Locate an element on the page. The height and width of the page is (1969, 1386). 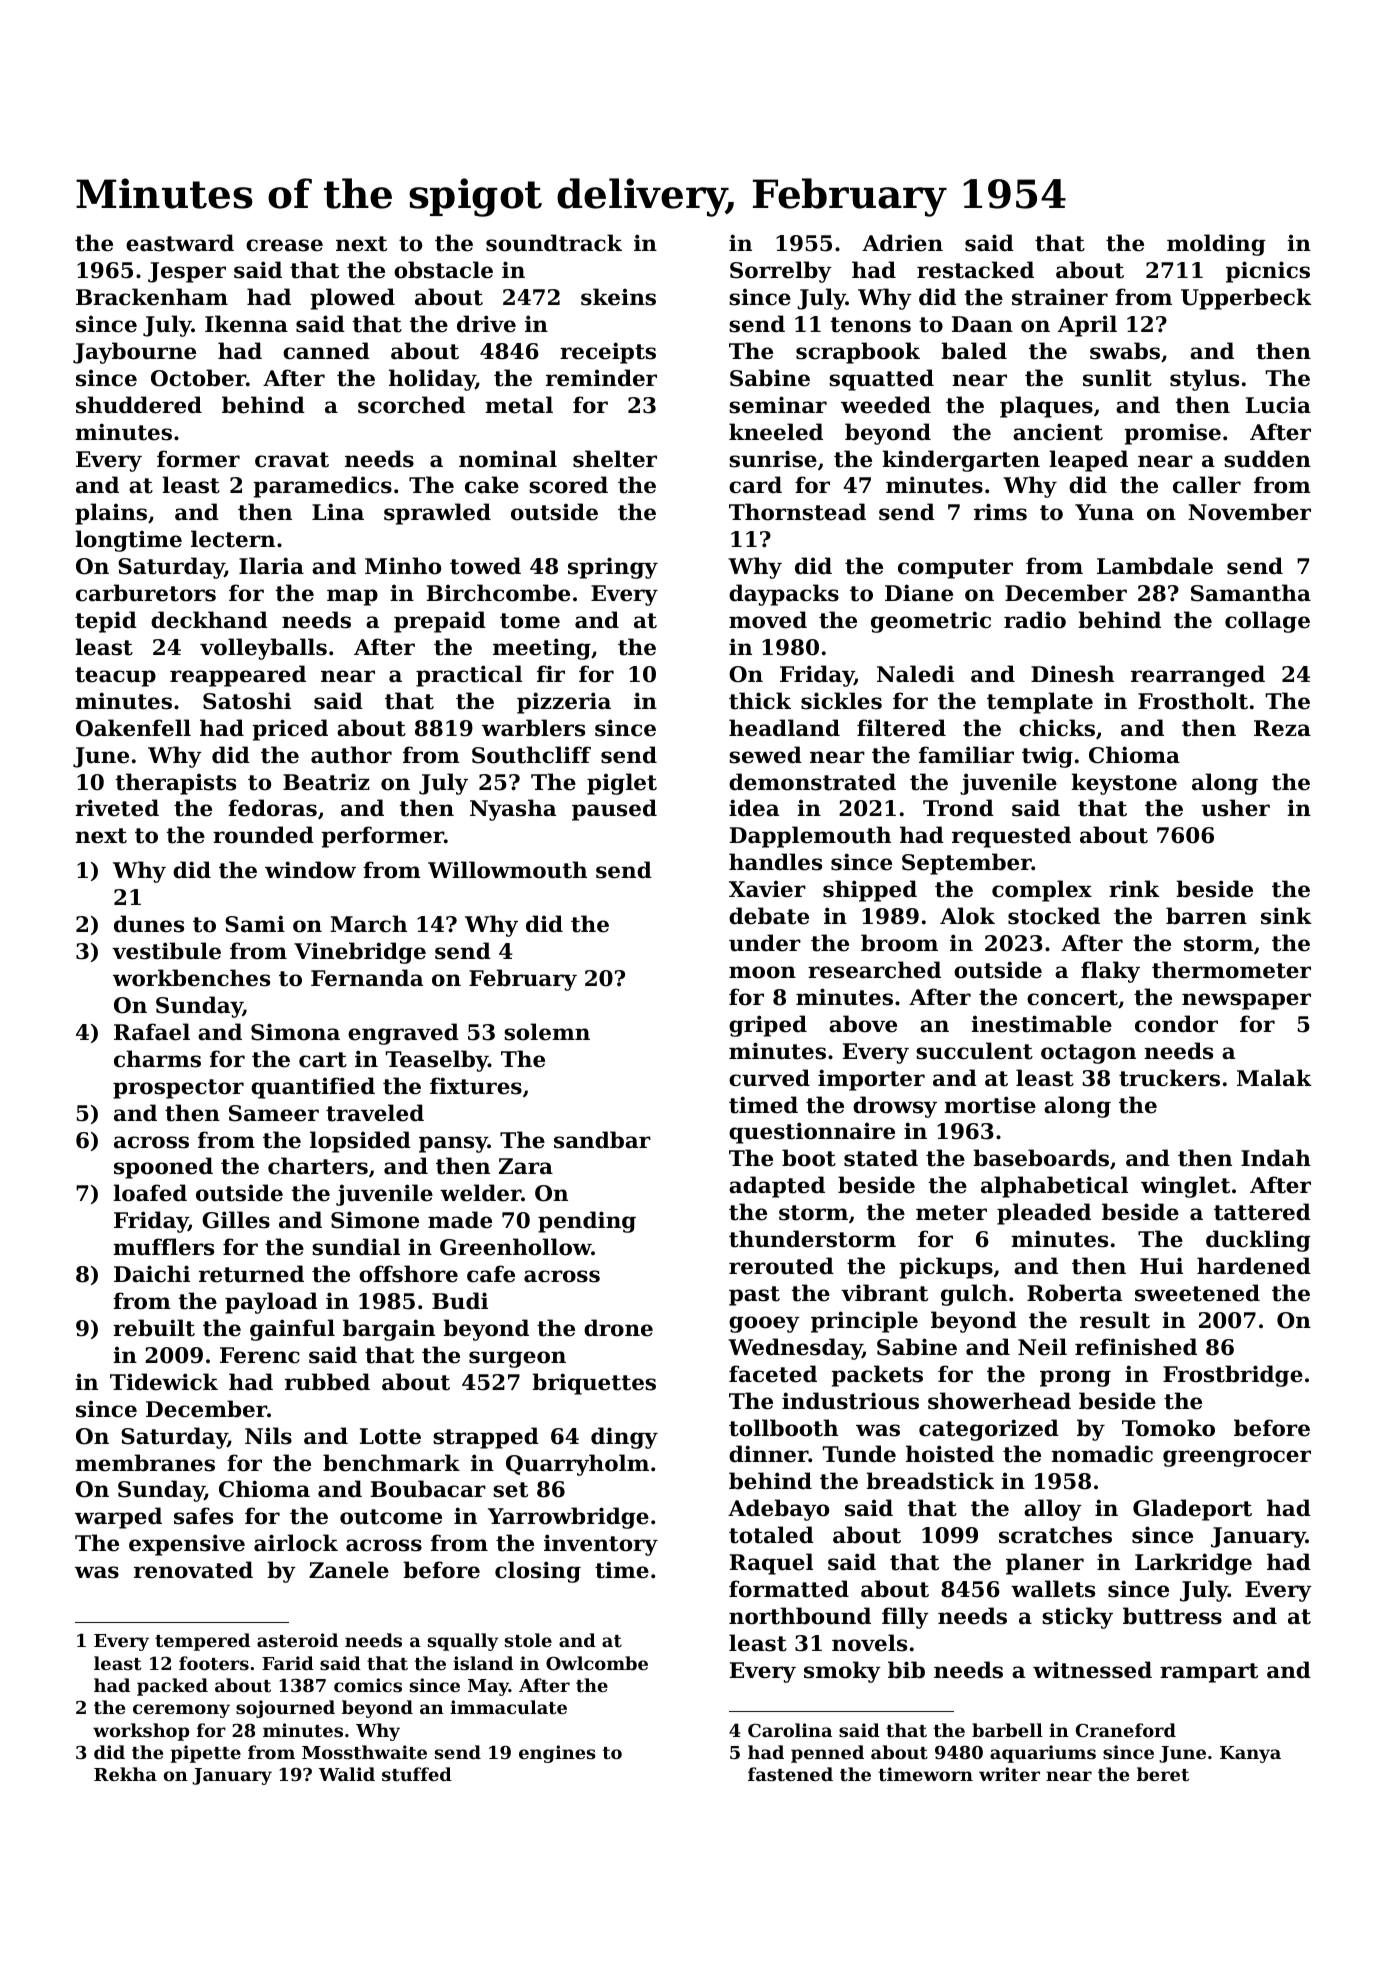
reminder is located at coordinates (601, 378).
